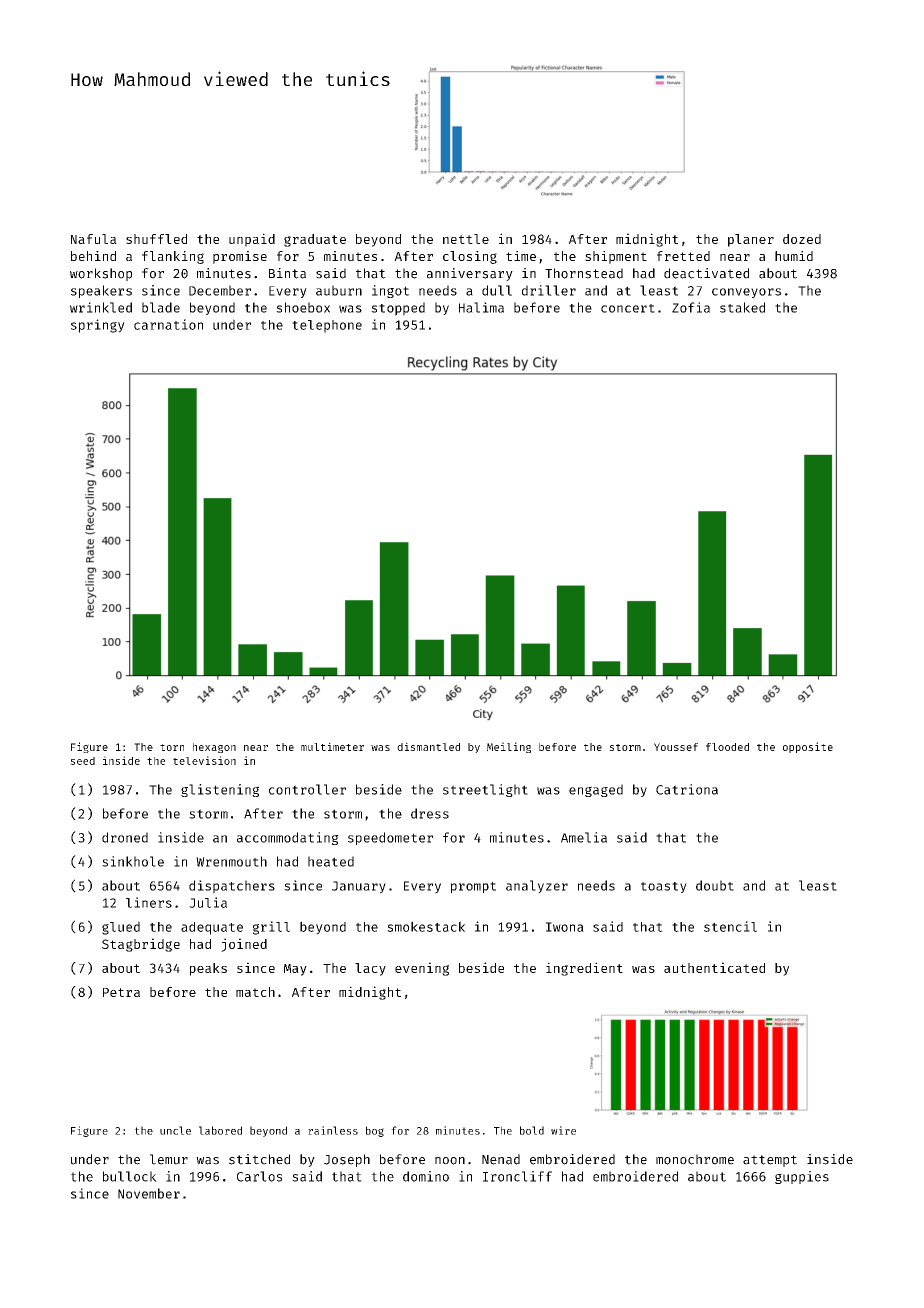 Image resolution: width=924 pixels, height=1308 pixels. What do you see at coordinates (742, 307) in the screenshot?
I see `staked` at bounding box center [742, 307].
